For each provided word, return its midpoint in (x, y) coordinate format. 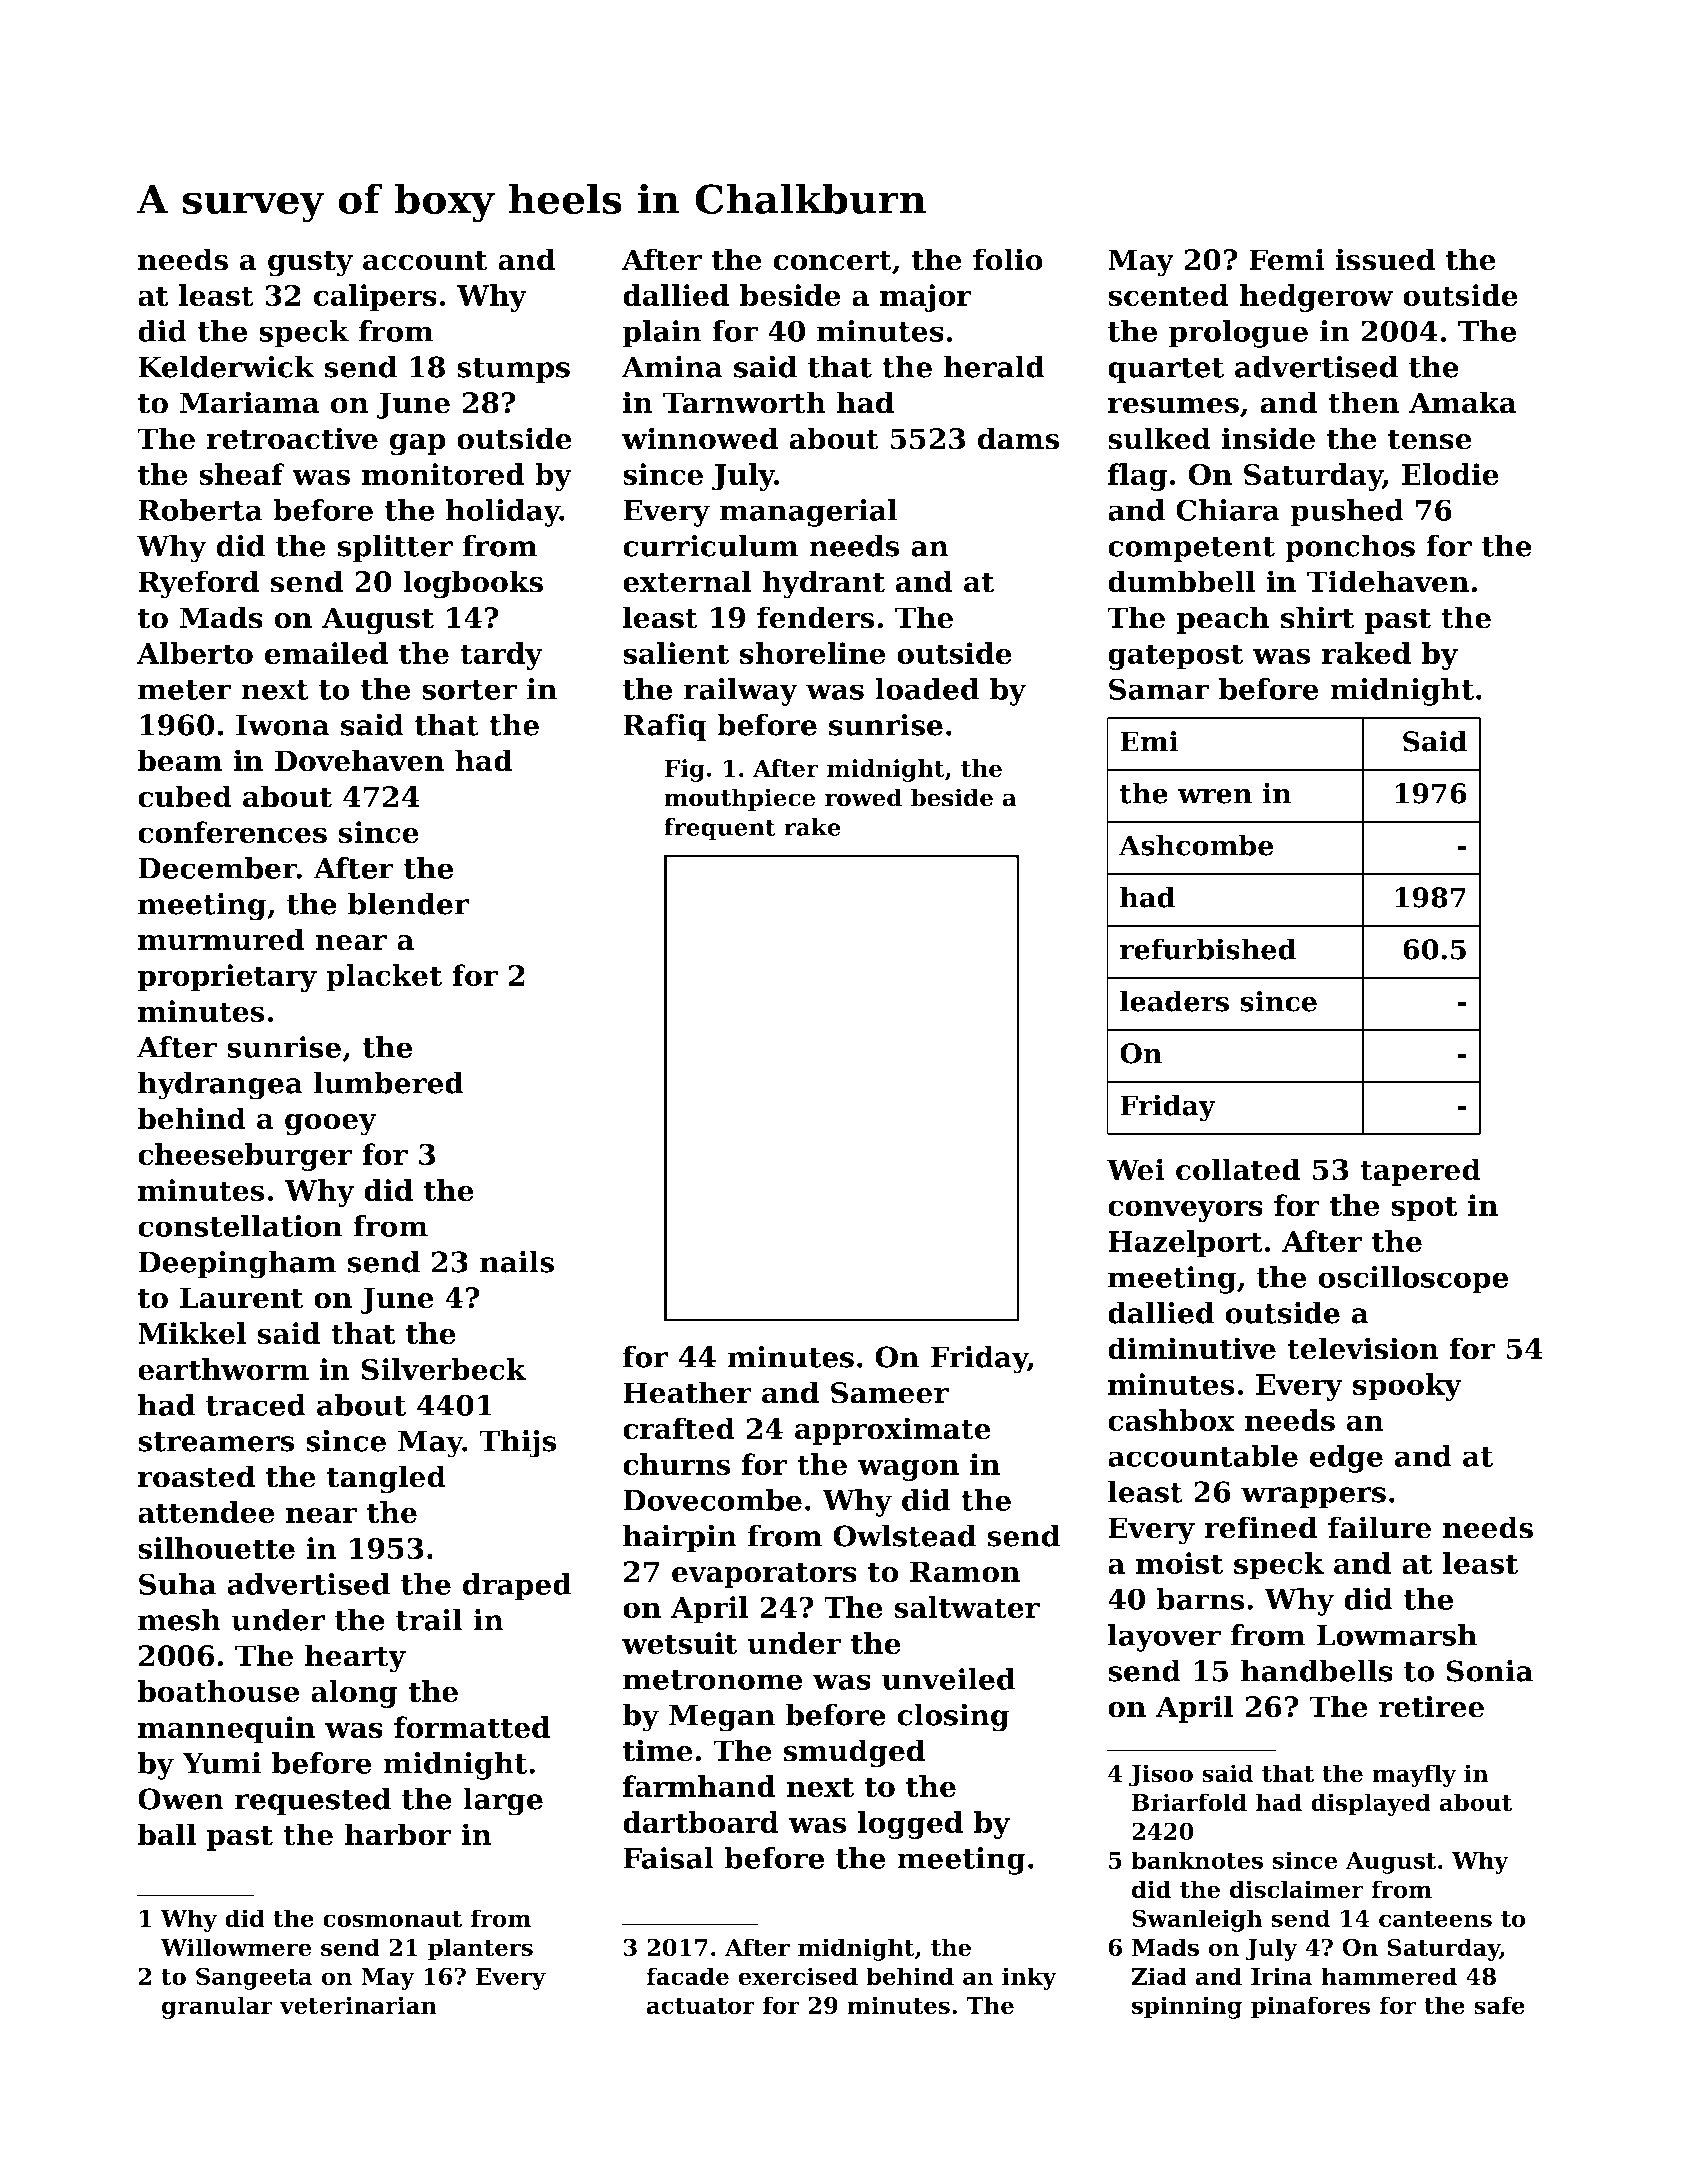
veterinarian (358, 2005)
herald (994, 366)
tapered (1420, 1172)
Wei (1136, 1169)
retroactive (292, 438)
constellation (240, 1226)
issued (1385, 259)
